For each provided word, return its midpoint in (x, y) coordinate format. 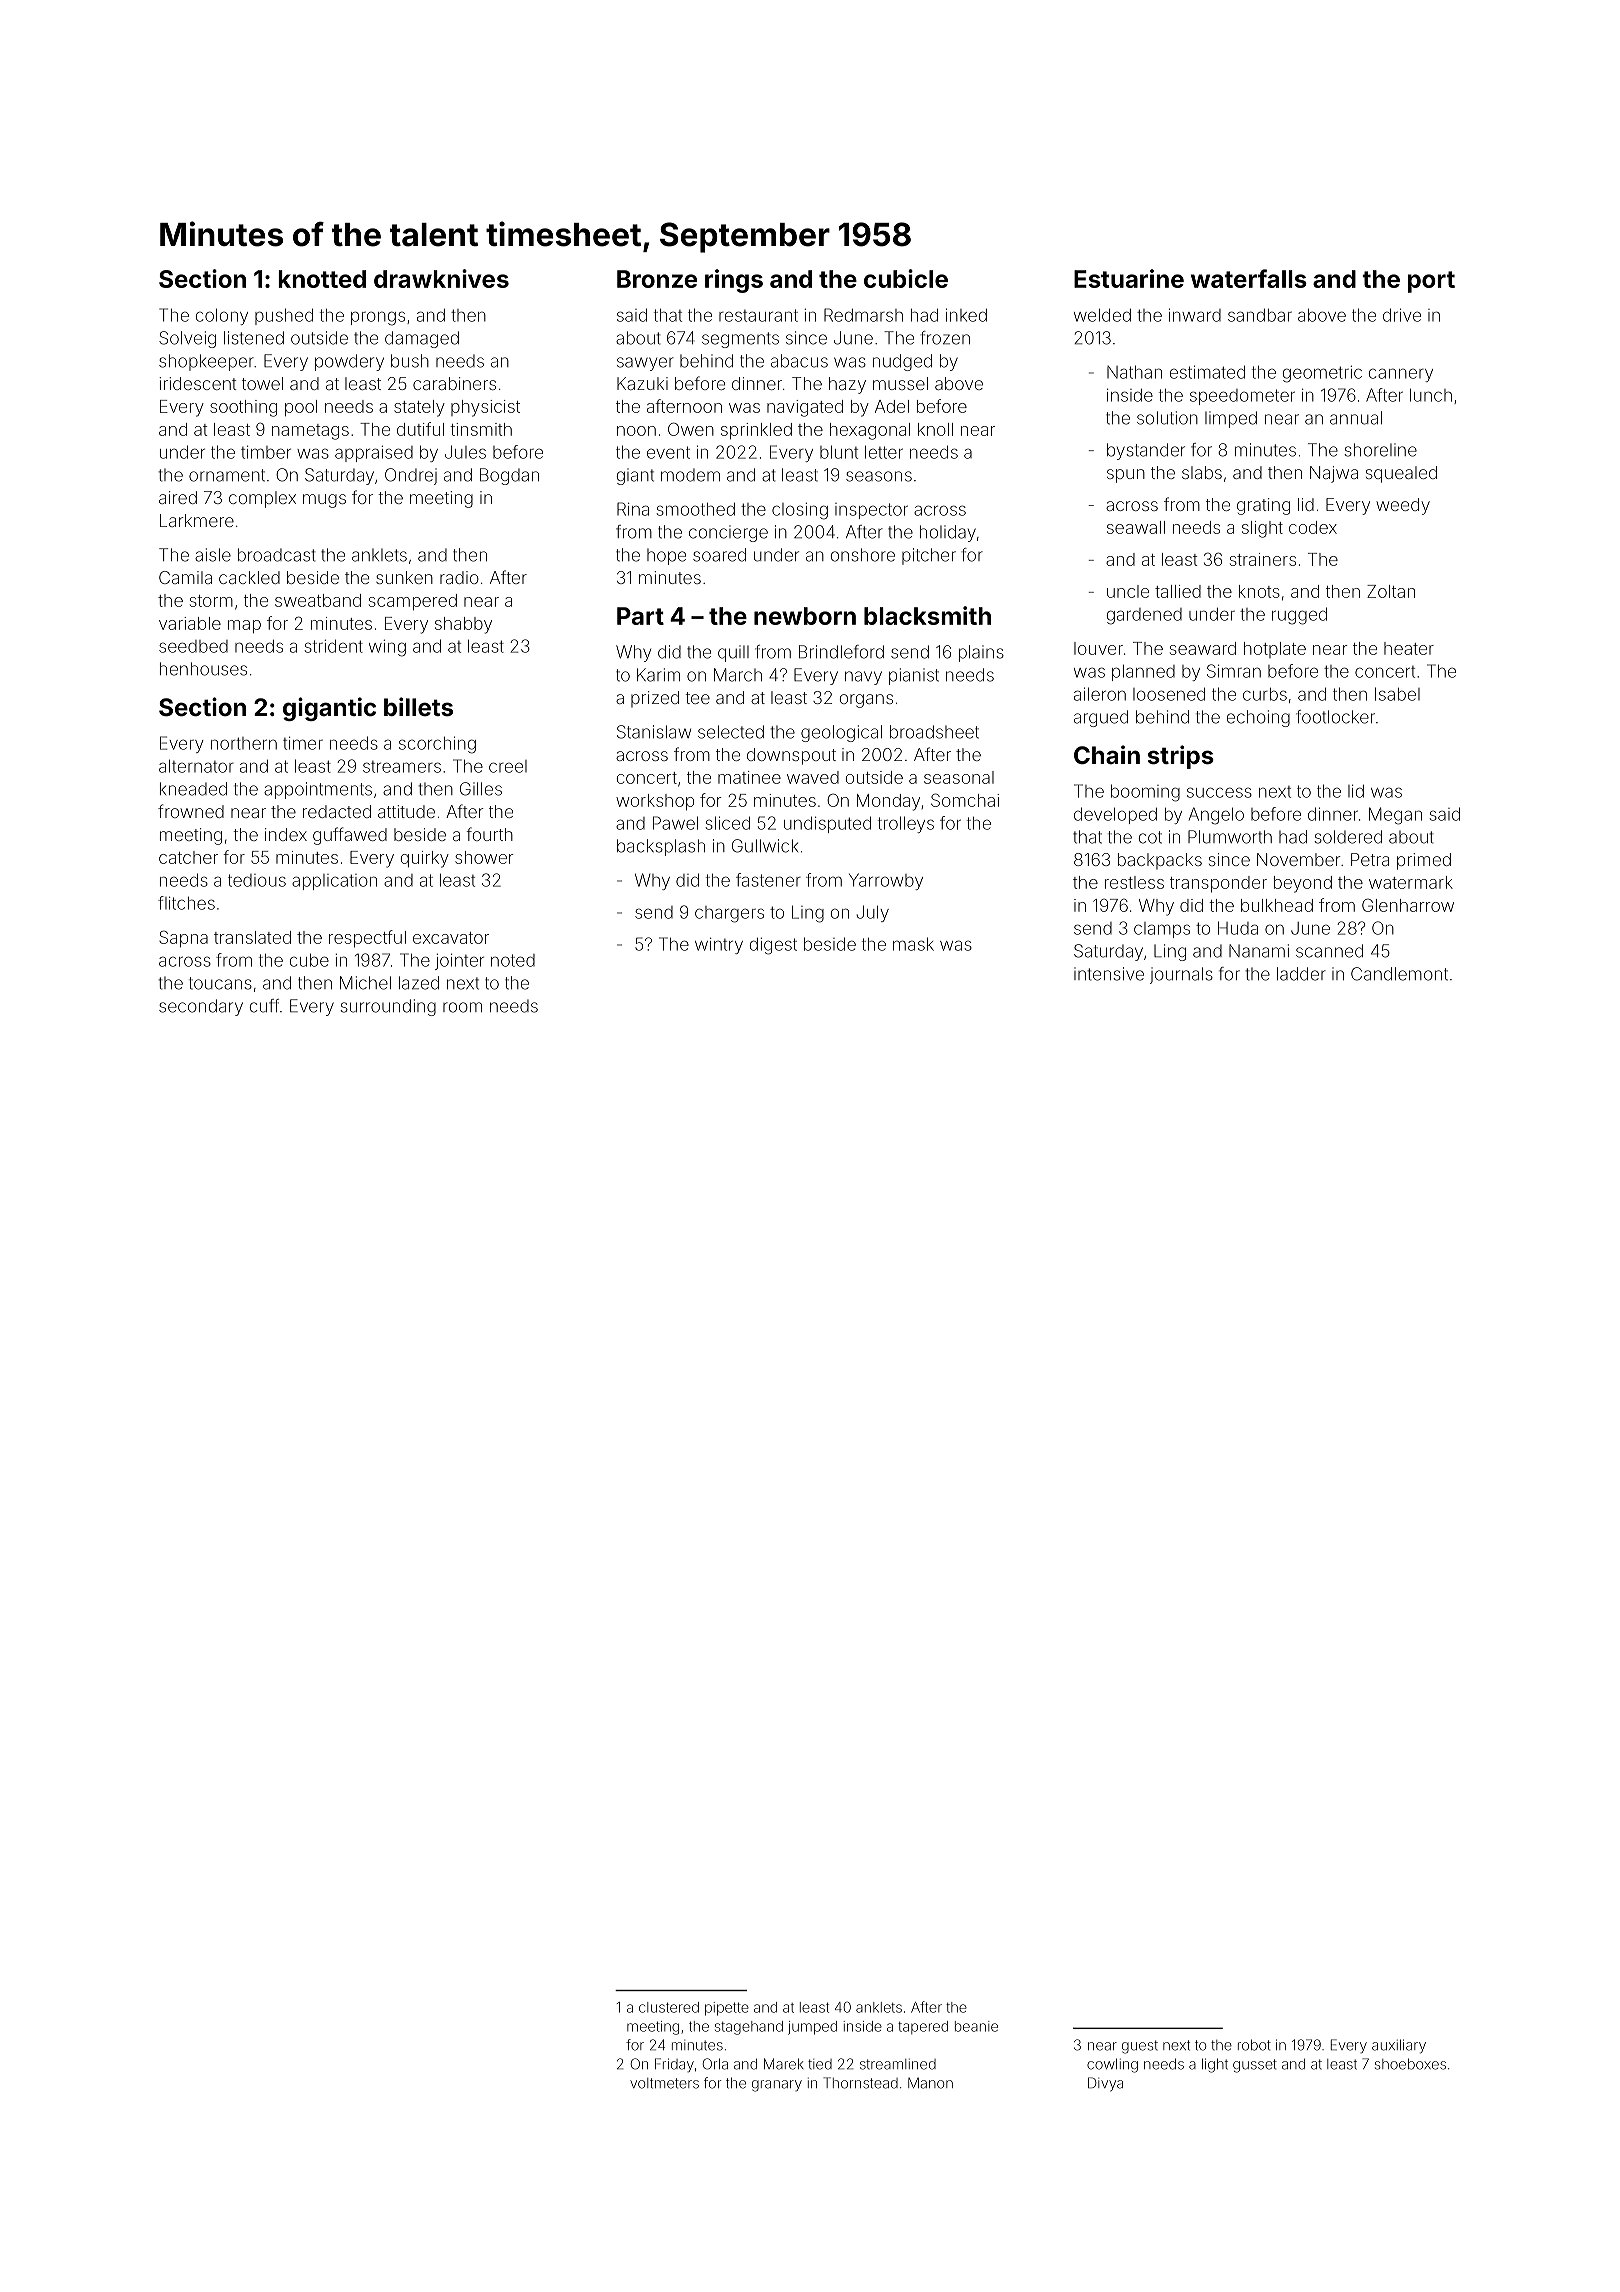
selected (731, 732)
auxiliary (1399, 2046)
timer (303, 743)
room (462, 1007)
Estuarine (1129, 278)
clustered (669, 2007)
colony (222, 317)
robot (1254, 2045)
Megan (1395, 816)
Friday (674, 2065)
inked (966, 315)
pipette (727, 2009)
